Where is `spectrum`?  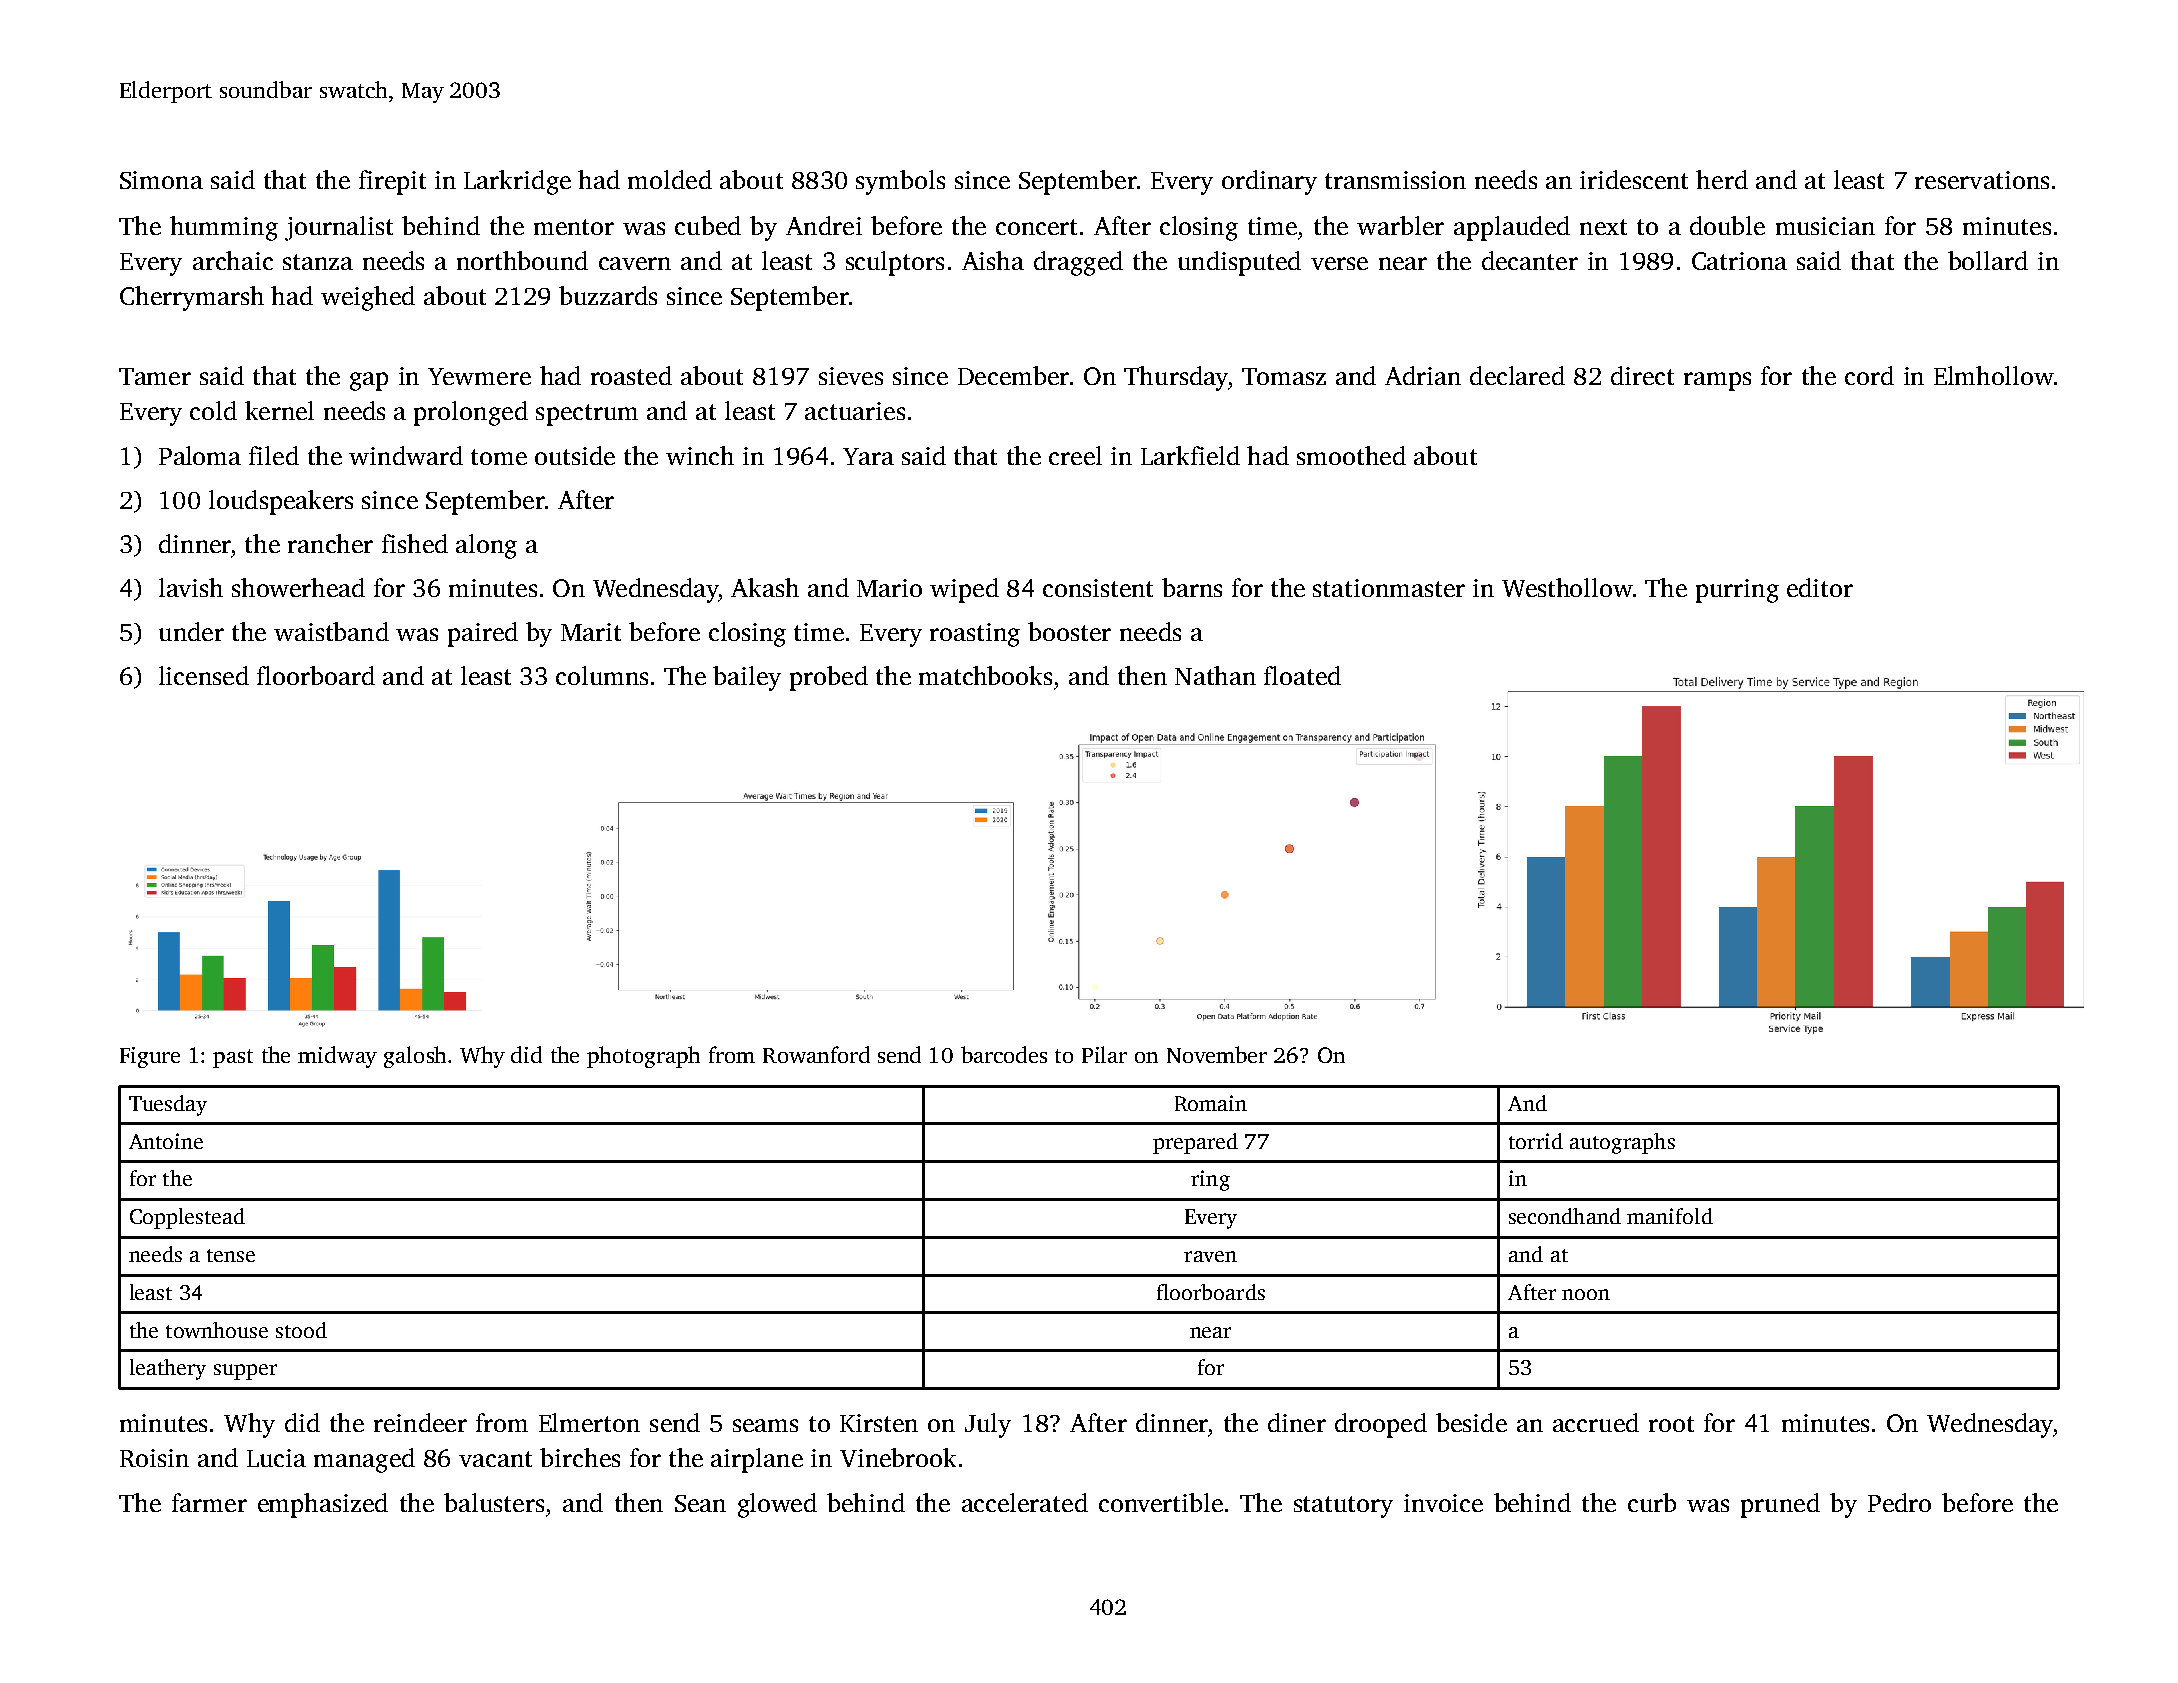
spectrum is located at coordinates (587, 415).
